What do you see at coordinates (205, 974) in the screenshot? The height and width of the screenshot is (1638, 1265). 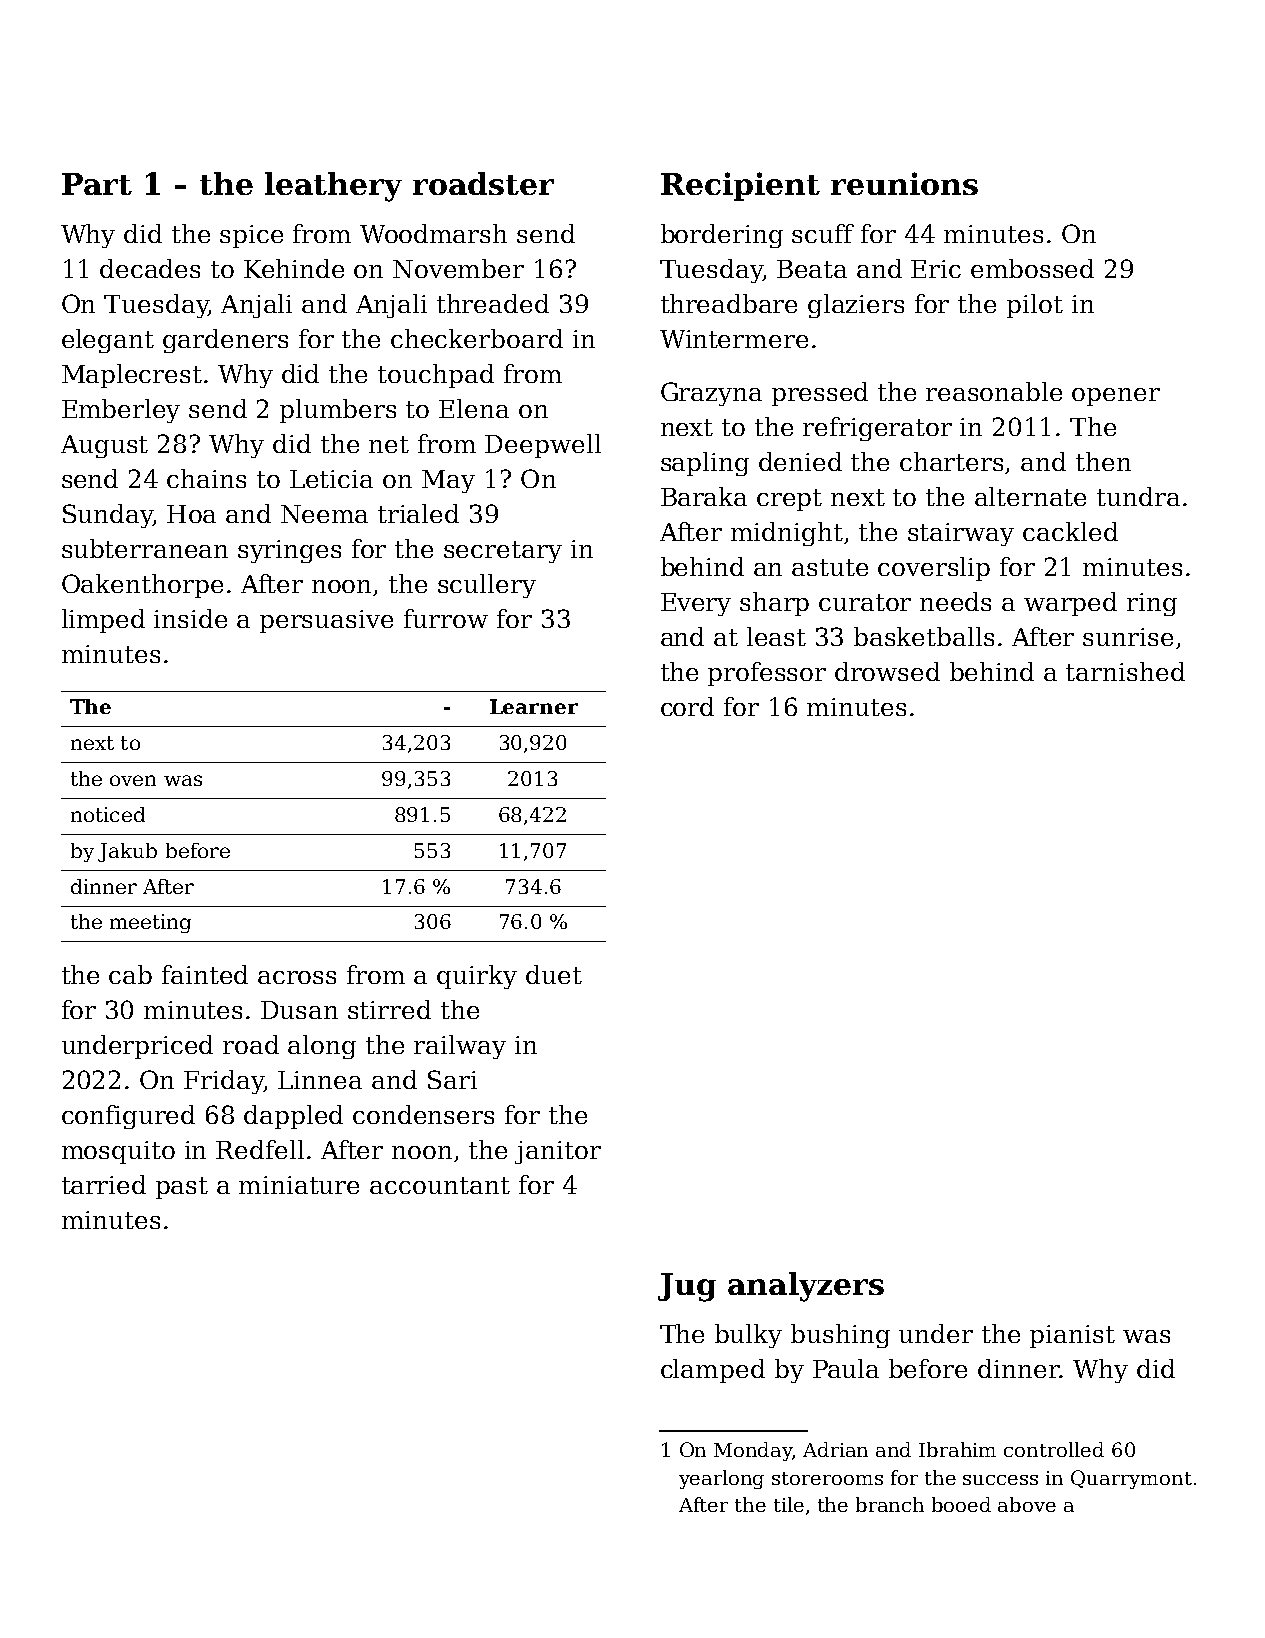 I see `fainted` at bounding box center [205, 974].
